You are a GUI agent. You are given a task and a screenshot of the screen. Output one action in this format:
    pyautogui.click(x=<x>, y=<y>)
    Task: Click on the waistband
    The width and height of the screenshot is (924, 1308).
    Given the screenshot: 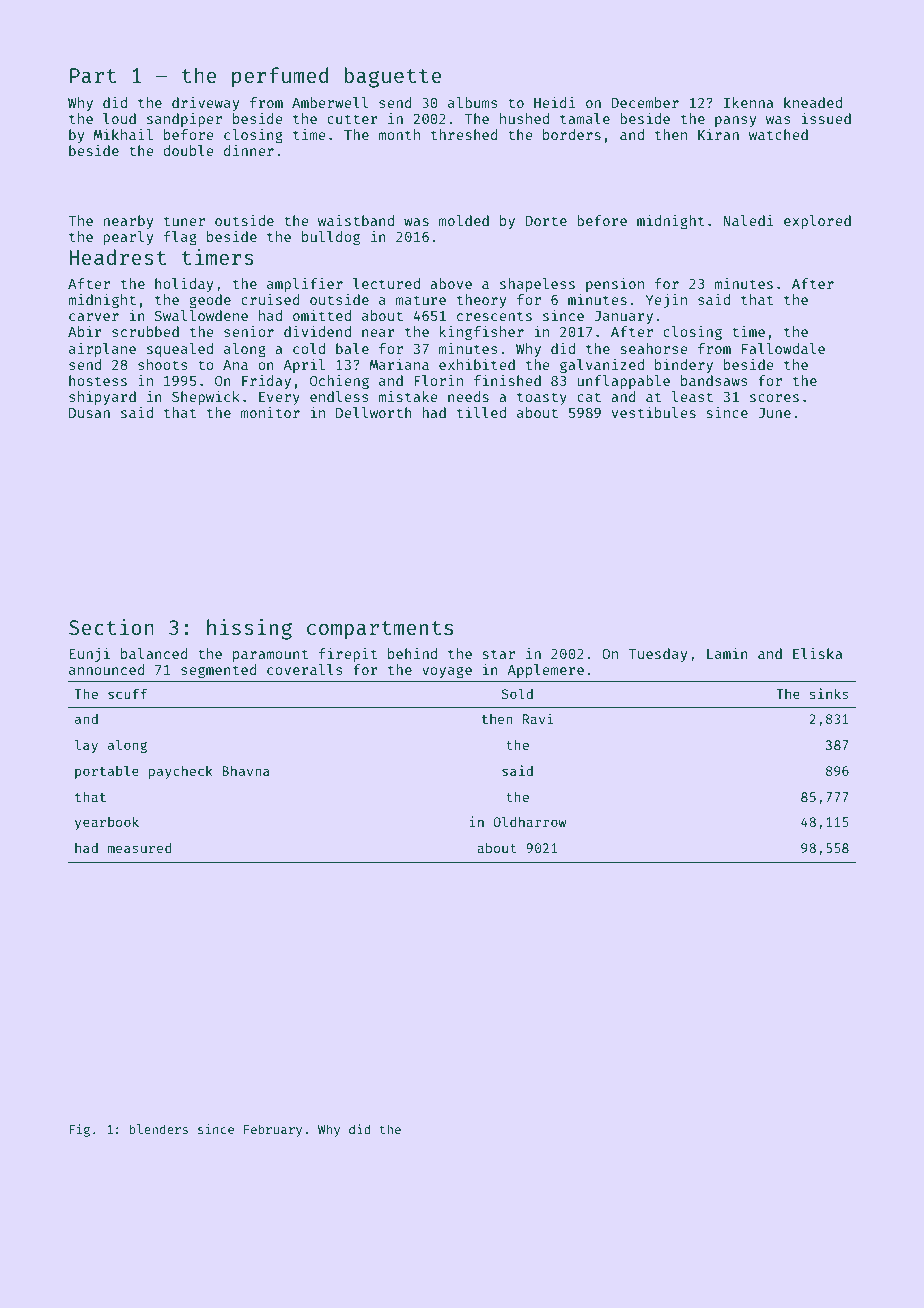 What is the action you would take?
    pyautogui.click(x=356, y=220)
